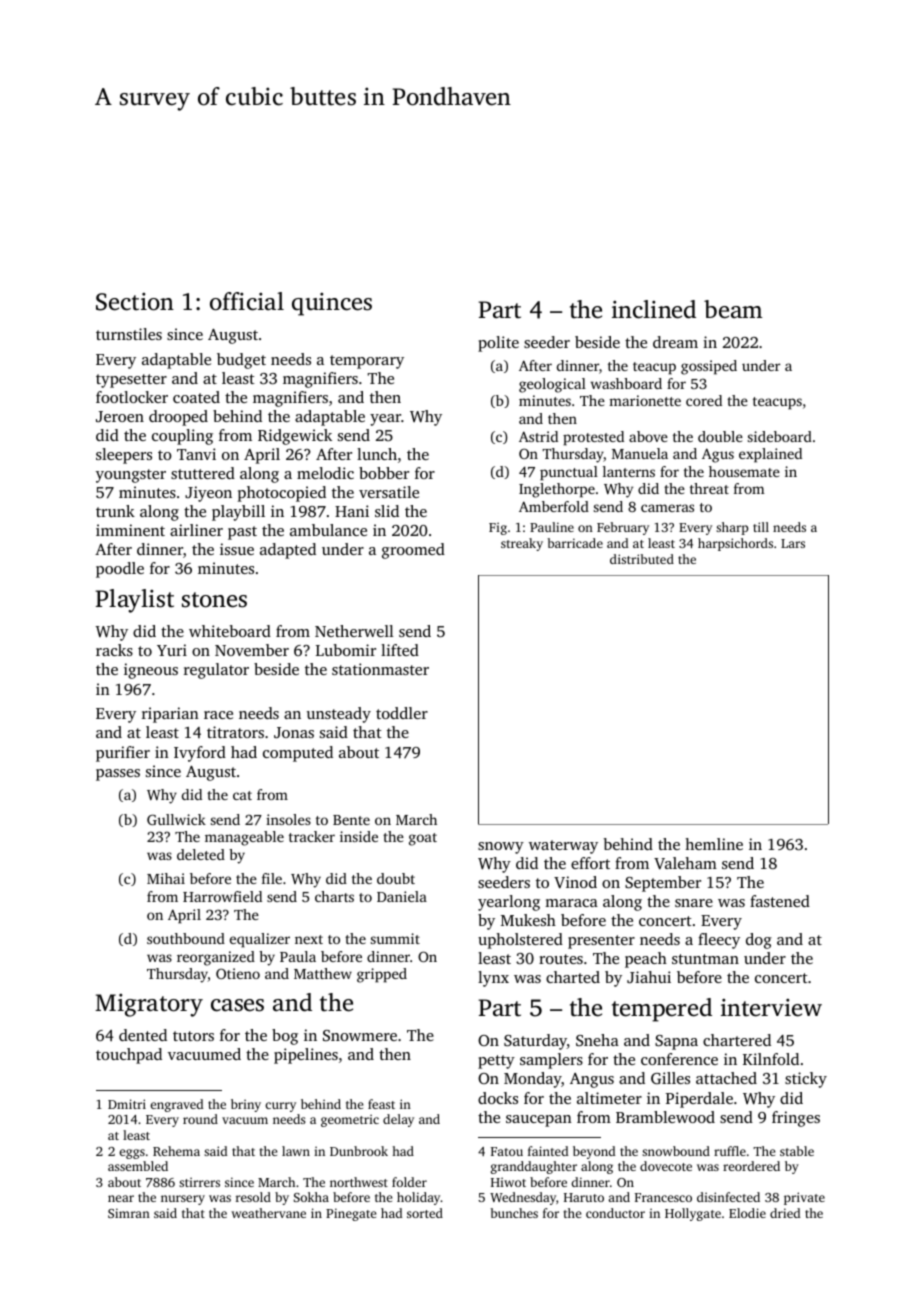 The height and width of the screenshot is (1308, 924). Describe the element at coordinates (796, 1119) in the screenshot. I see `fringes` at that location.
